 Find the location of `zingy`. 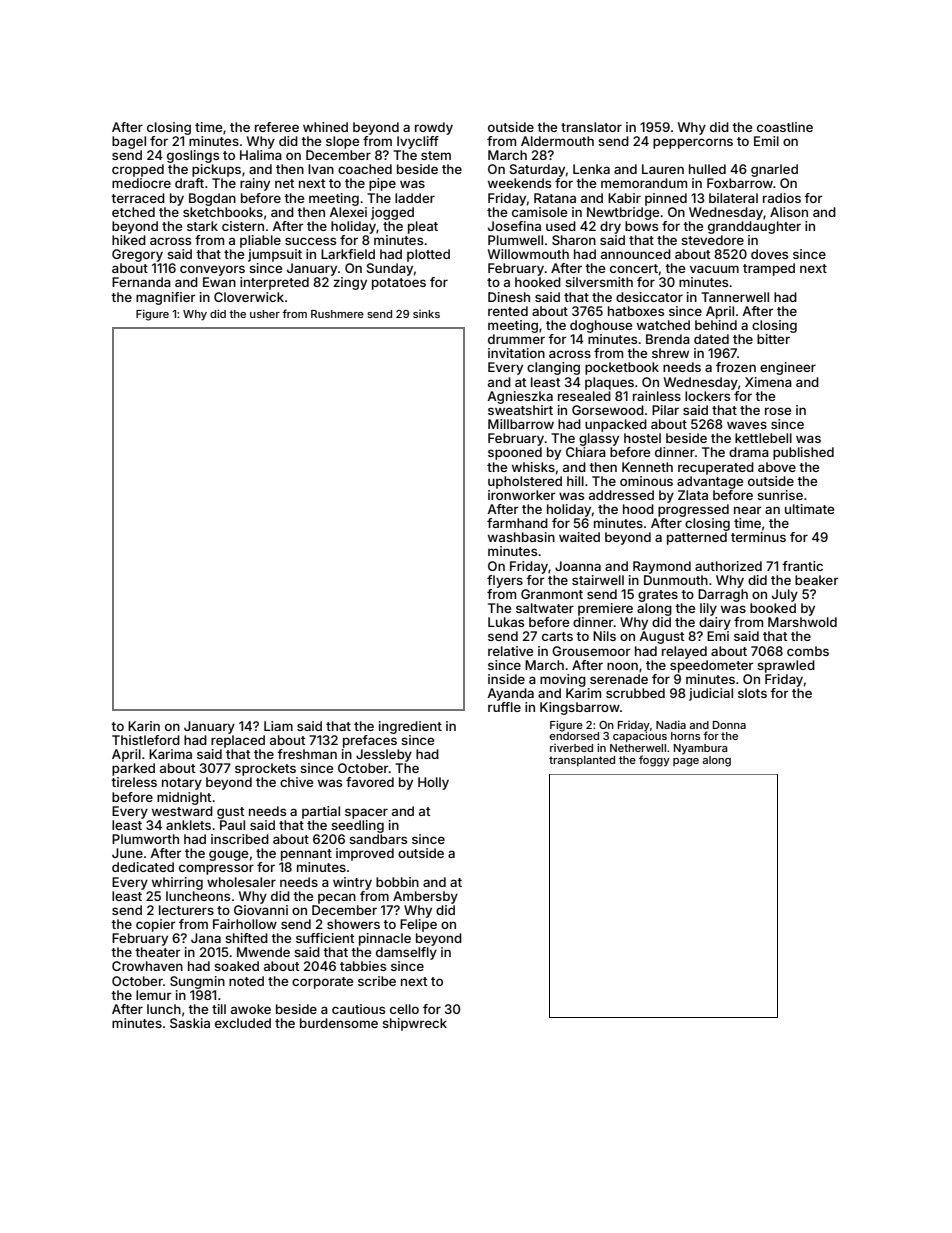

zingy is located at coordinates (350, 283).
